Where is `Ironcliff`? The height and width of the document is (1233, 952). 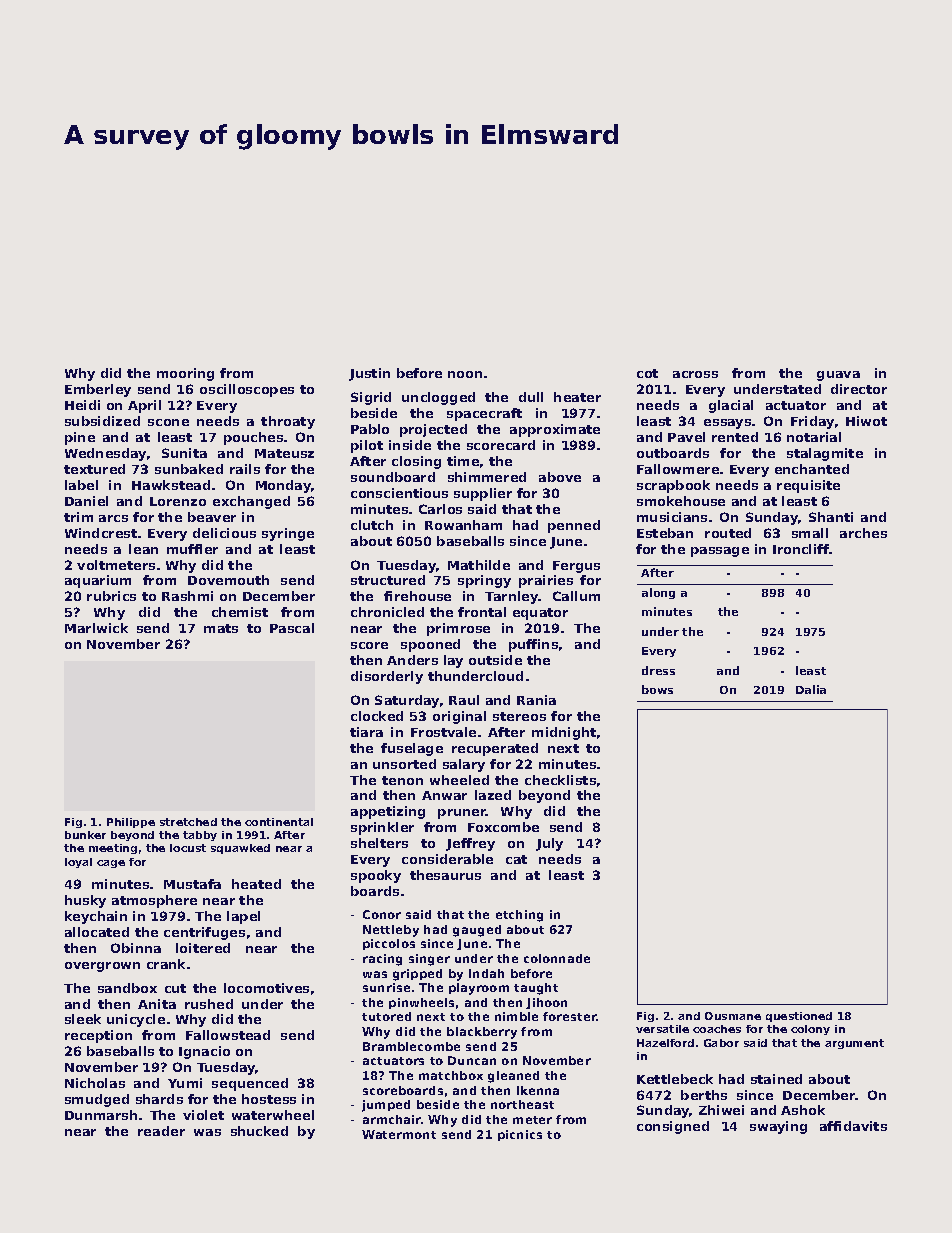
Ironcliff is located at coordinates (801, 549).
